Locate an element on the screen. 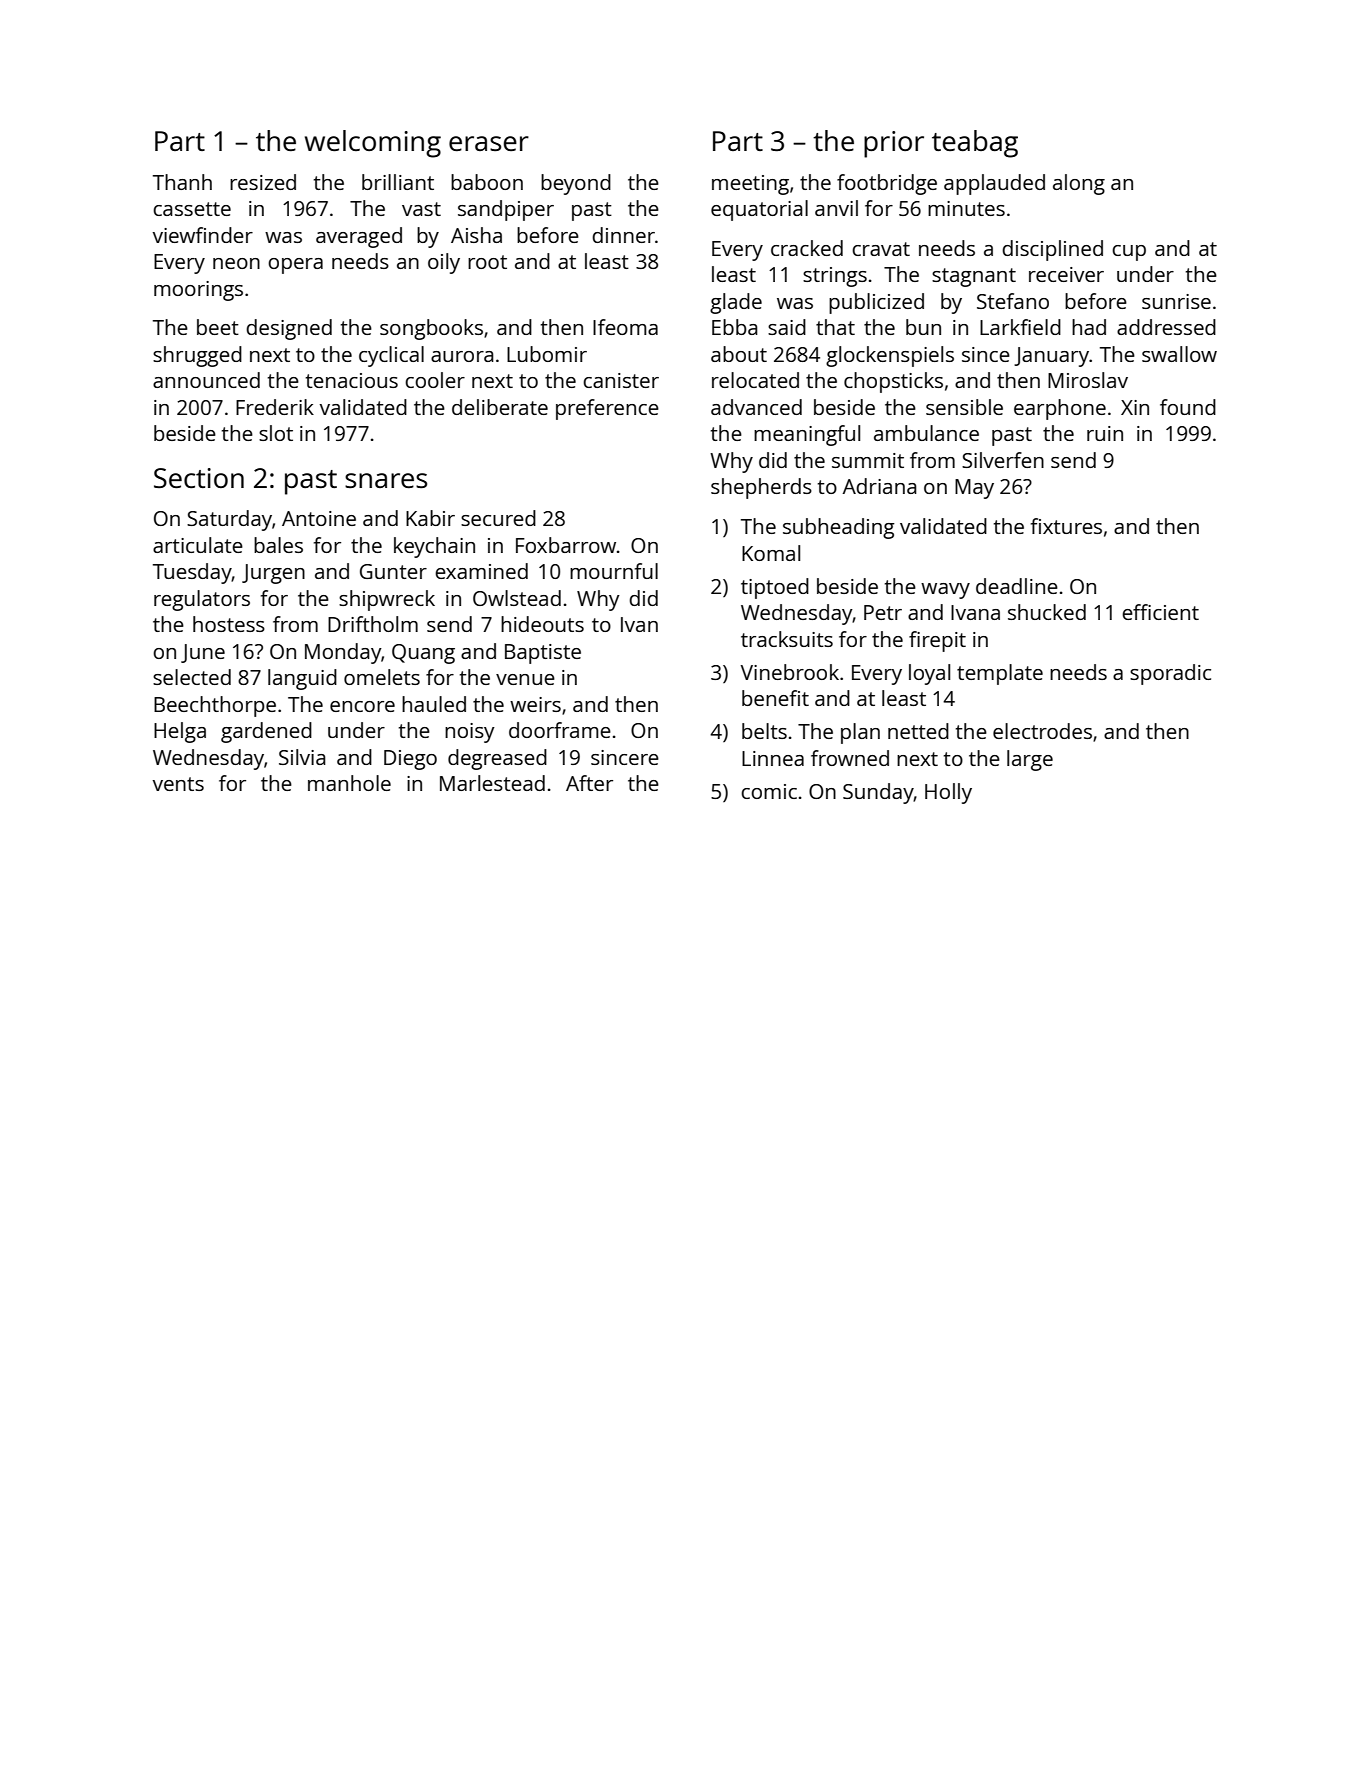 Image resolution: width=1370 pixels, height=1772 pixels. deliberate is located at coordinates (500, 407).
